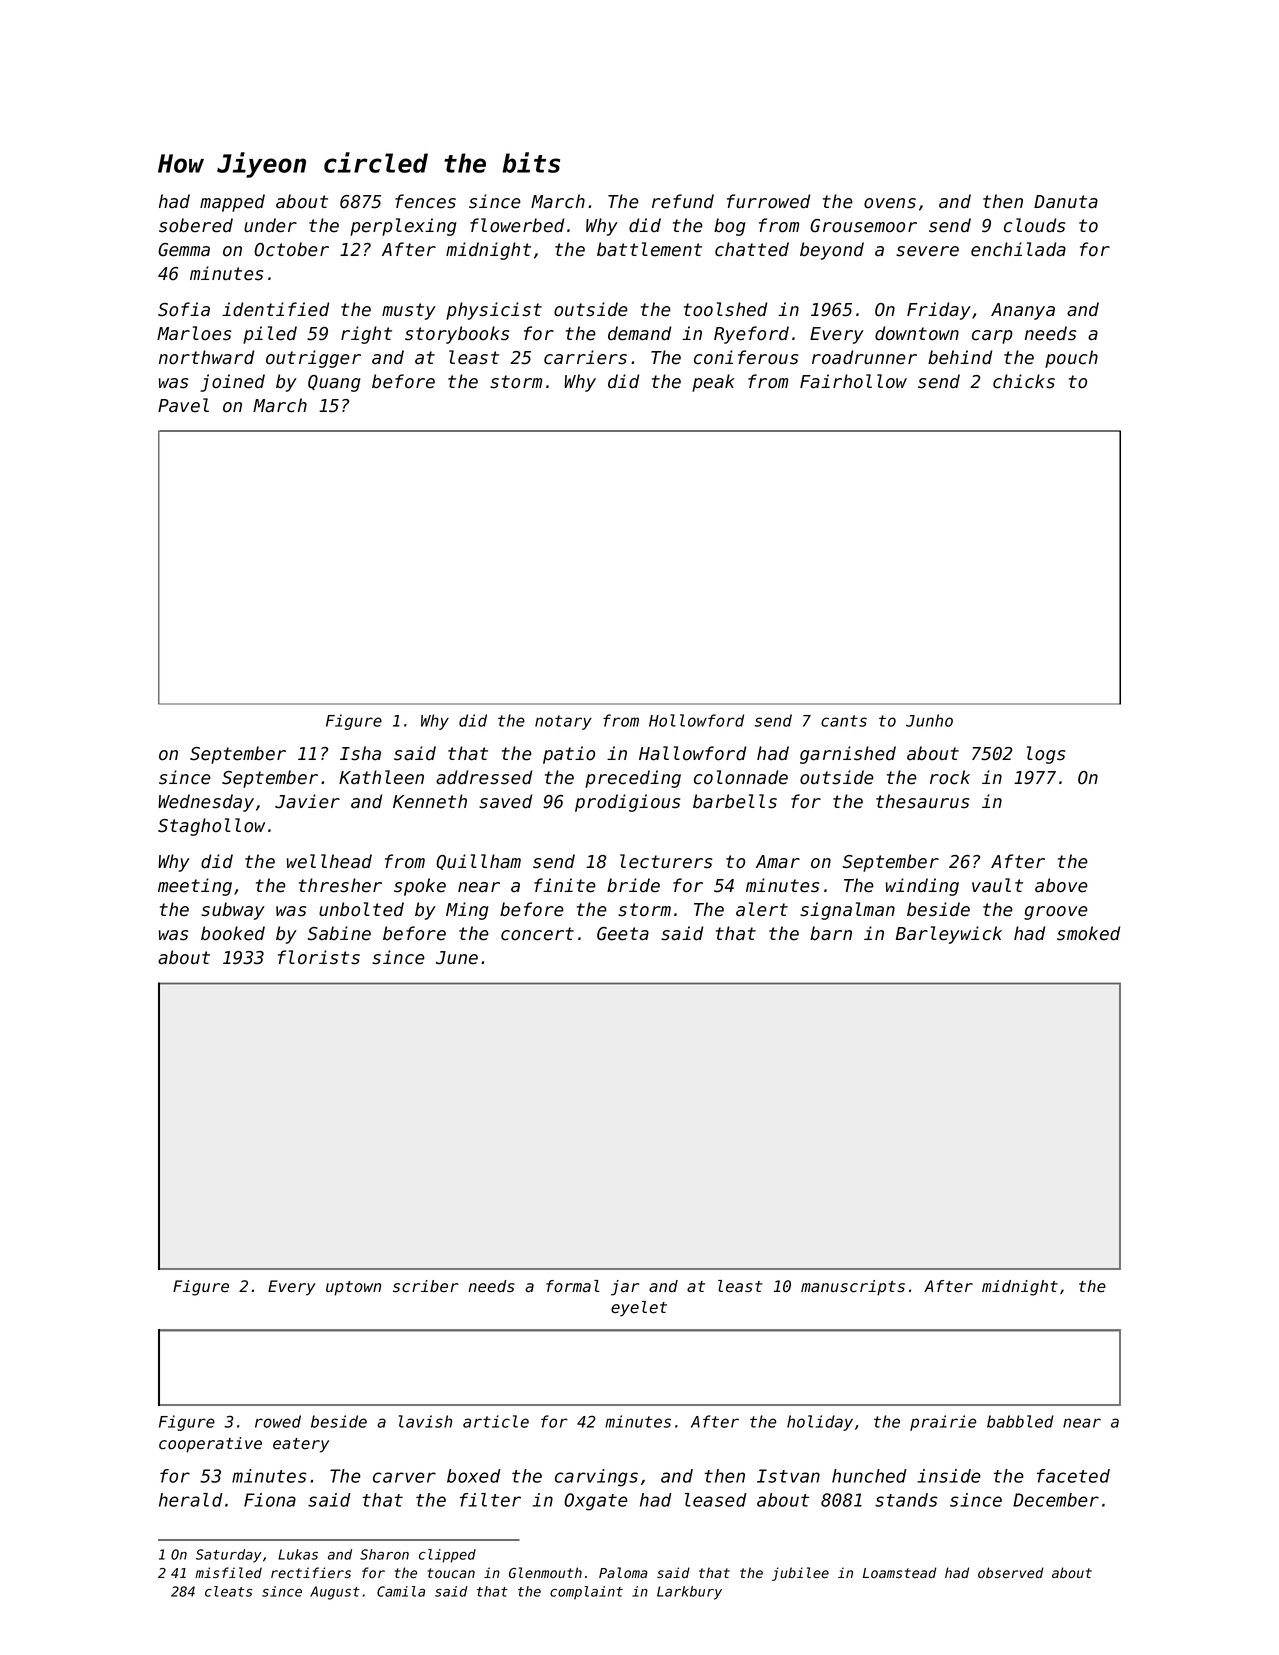 Image resolution: width=1279 pixels, height=1655 pixels. What do you see at coordinates (404, 1477) in the screenshot?
I see `carver` at bounding box center [404, 1477].
